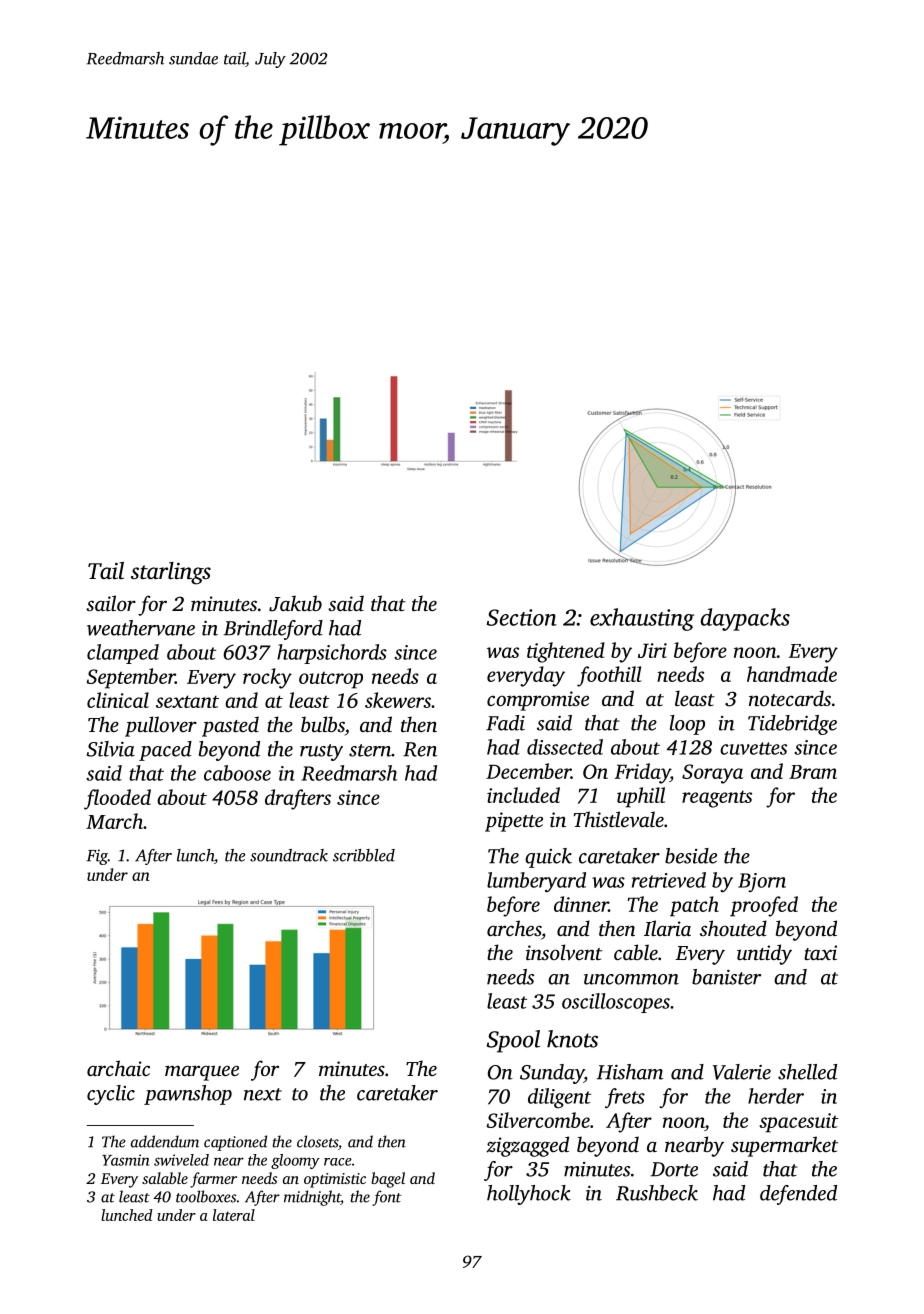  What do you see at coordinates (745, 619) in the screenshot?
I see `daypacks` at bounding box center [745, 619].
